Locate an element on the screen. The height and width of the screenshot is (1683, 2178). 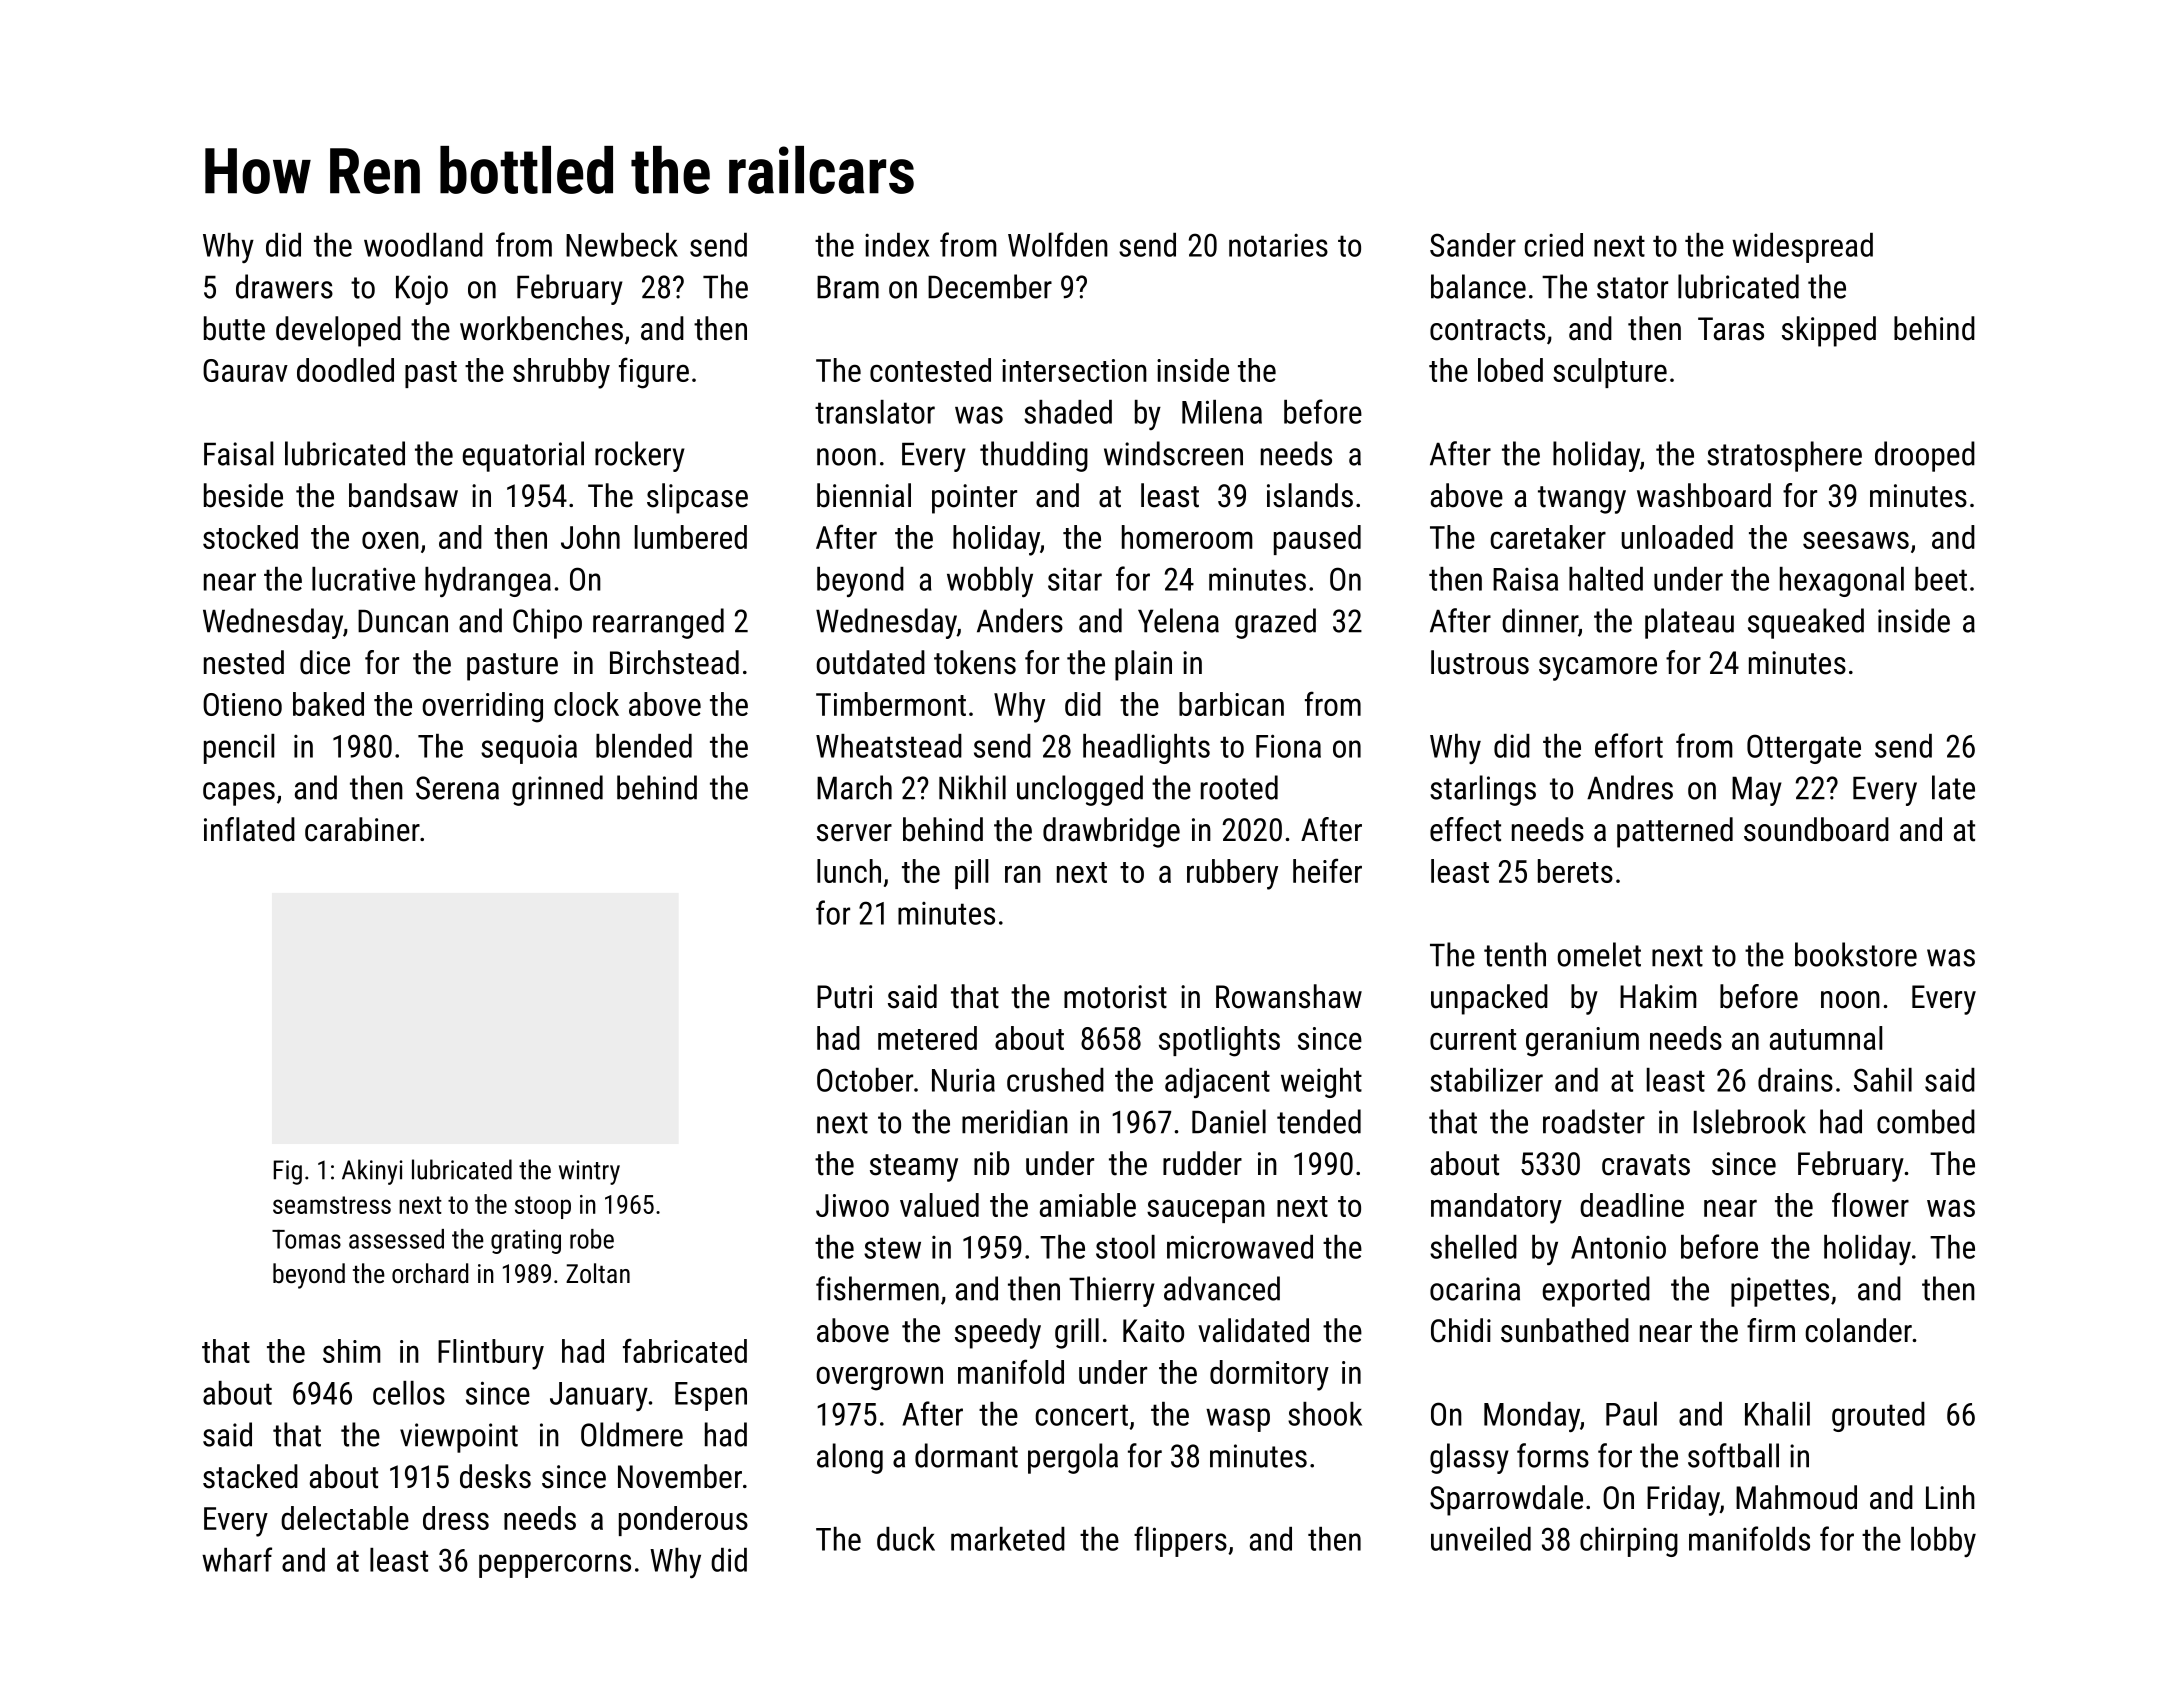
drawers is located at coordinates (284, 286).
